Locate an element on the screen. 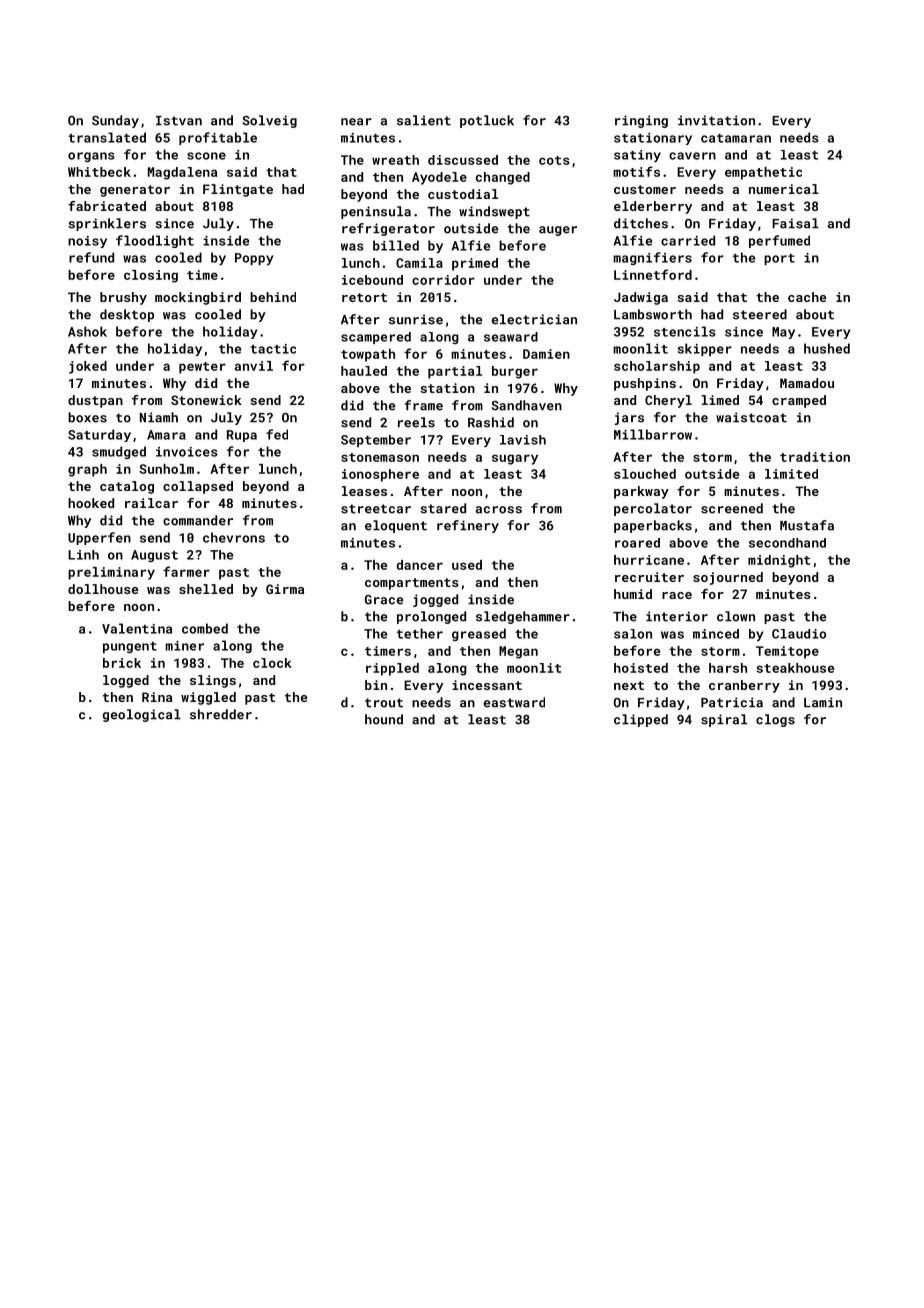  Camila is located at coordinates (419, 263).
